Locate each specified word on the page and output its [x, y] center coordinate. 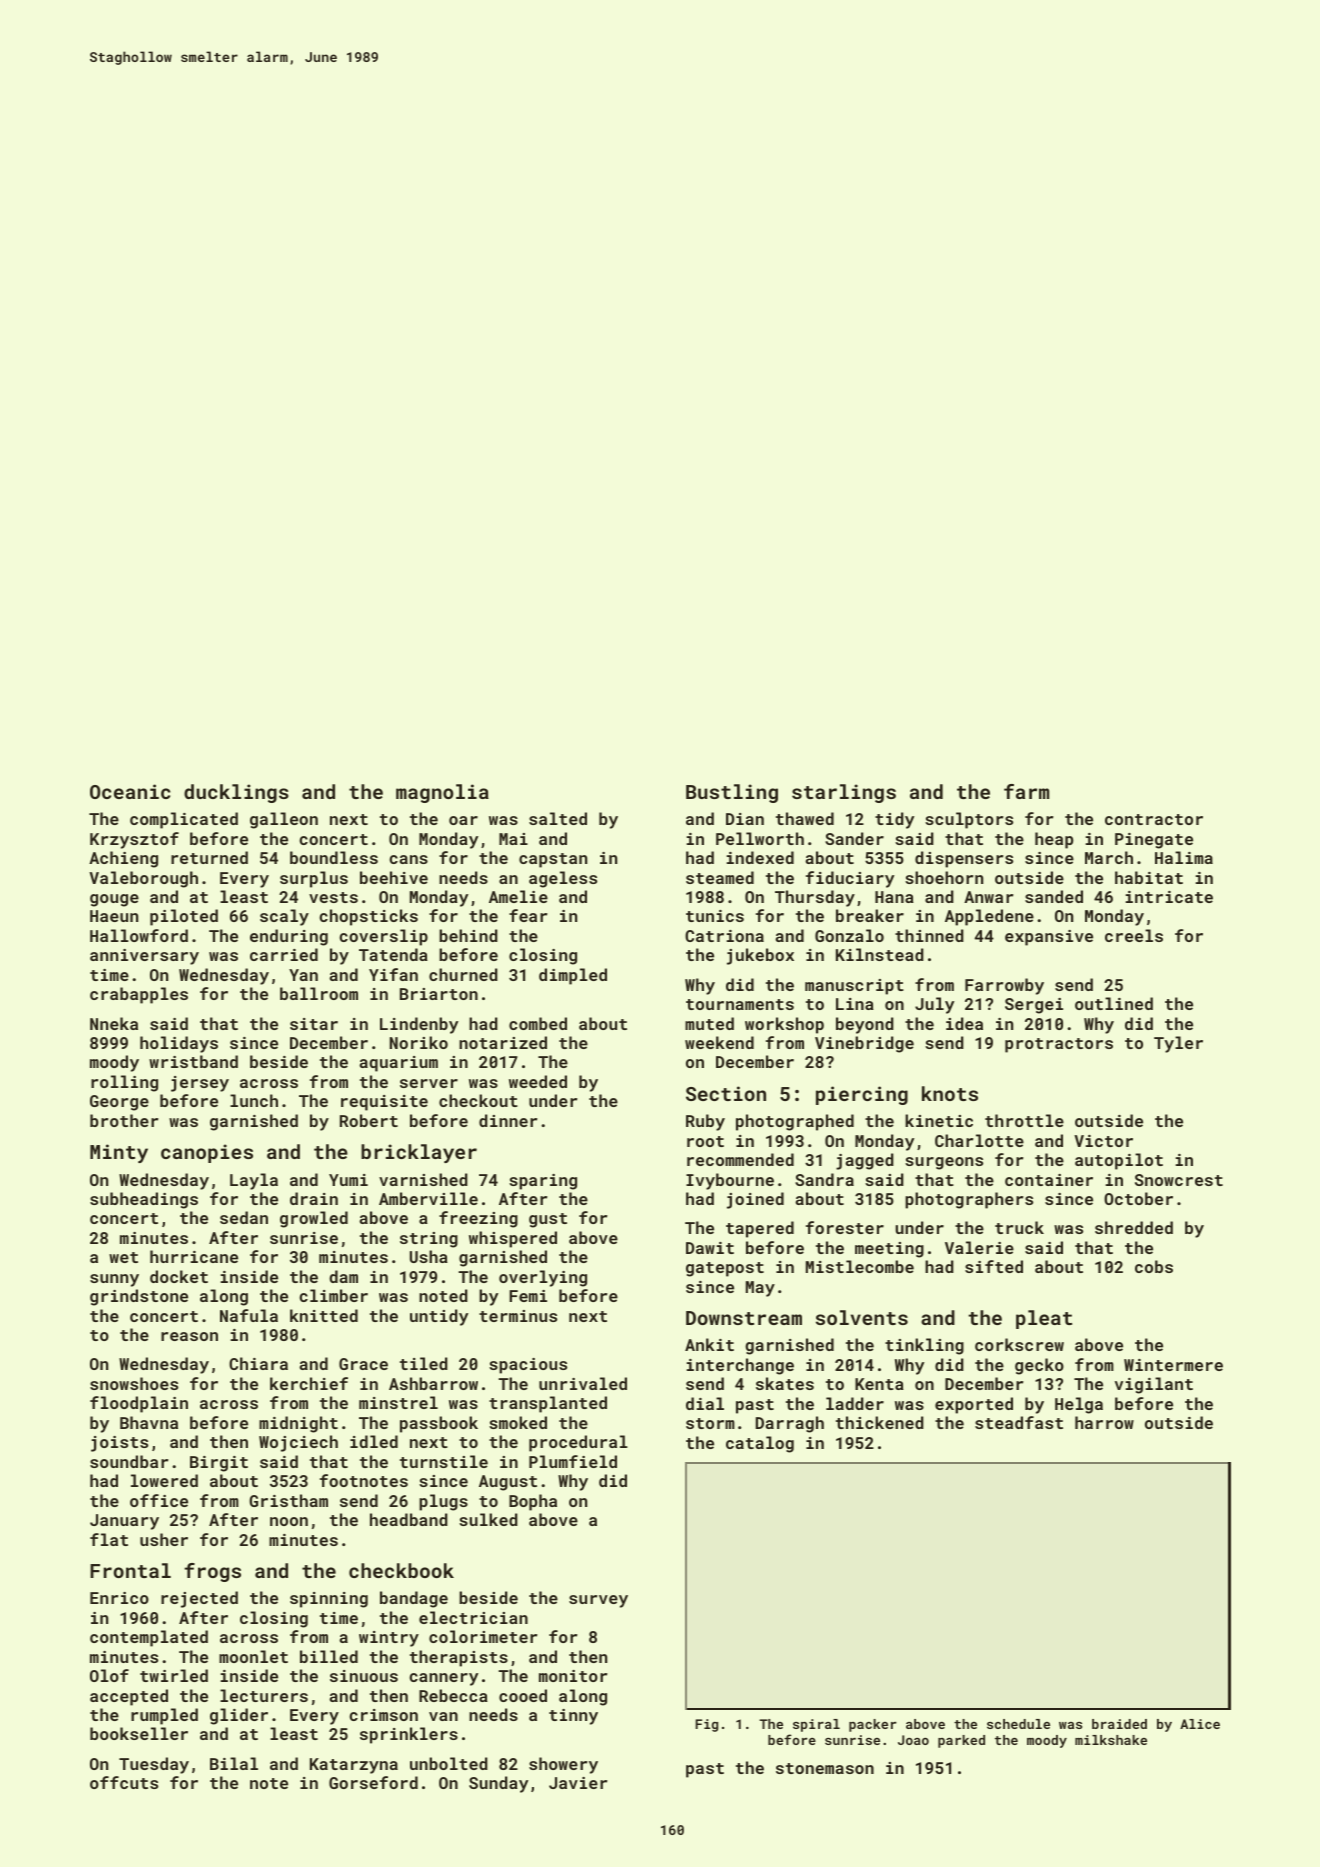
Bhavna [149, 1422]
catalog [760, 1444]
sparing [543, 1182]
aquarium [398, 1064]
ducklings [236, 793]
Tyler [1178, 1044]
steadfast [1019, 1422]
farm [1026, 791]
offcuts [124, 1782]
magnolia [442, 793]
